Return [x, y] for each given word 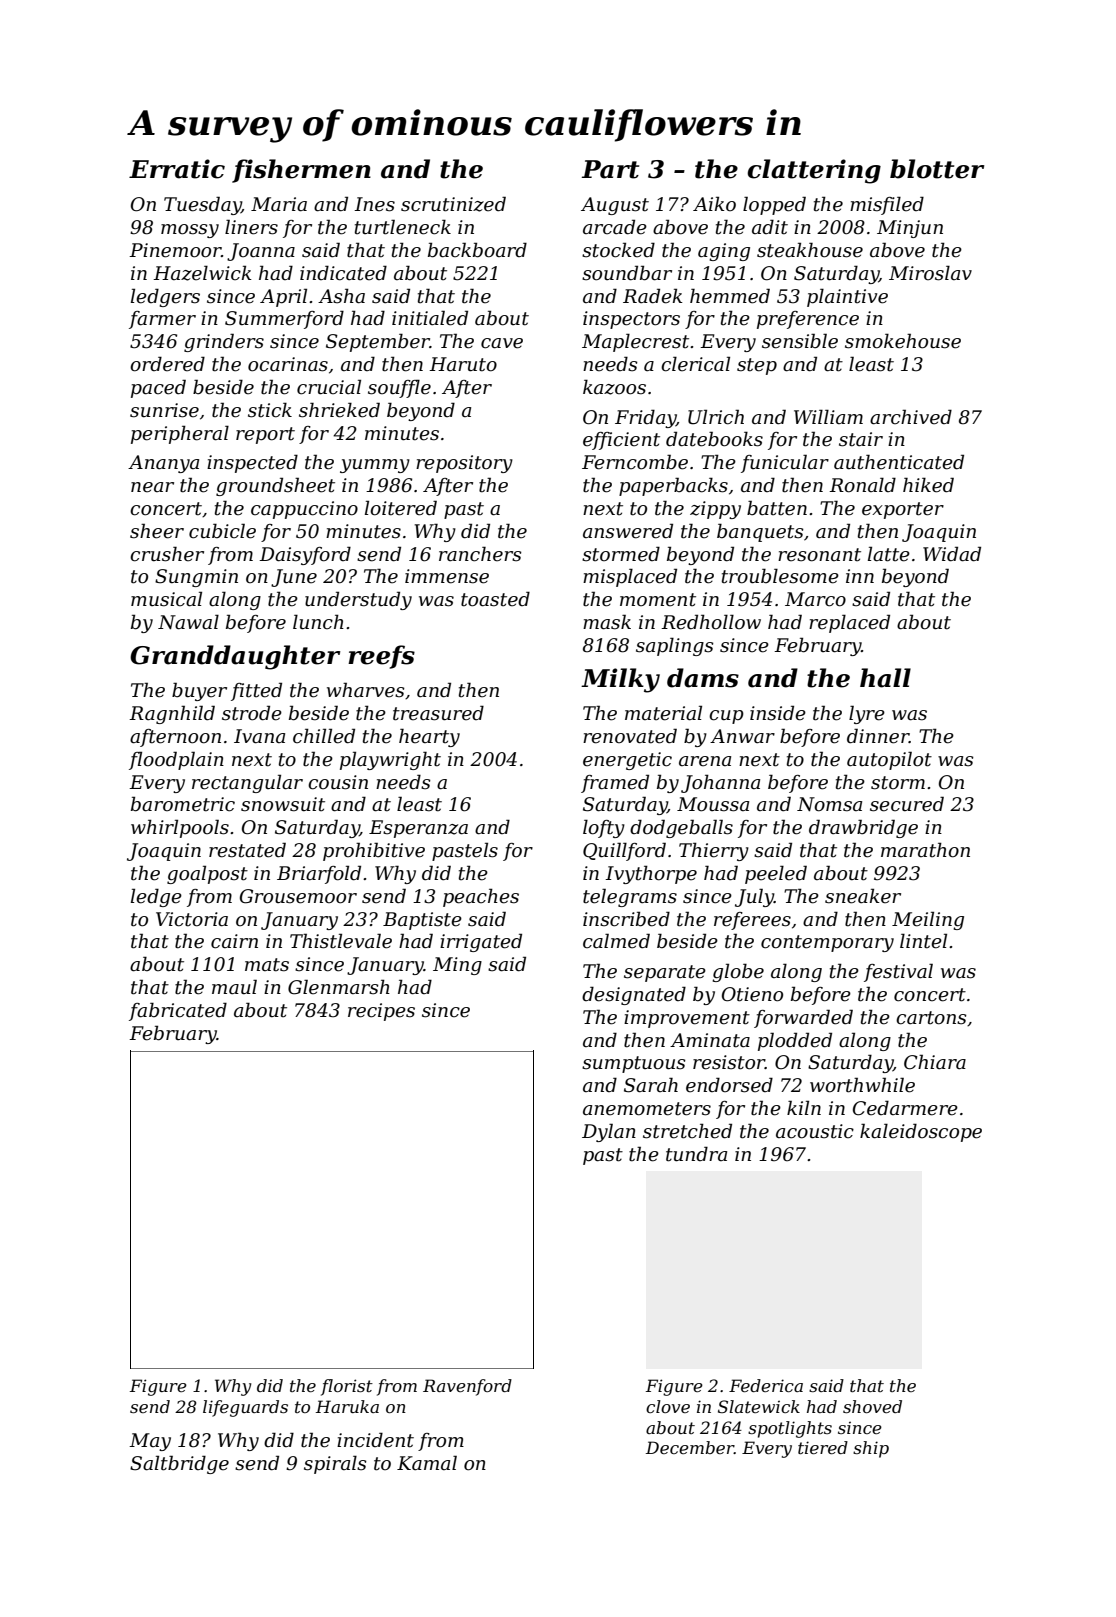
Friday [645, 418]
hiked [928, 485]
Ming [457, 966]
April [283, 297]
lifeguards [245, 1408]
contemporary [827, 943]
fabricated [178, 1011]
